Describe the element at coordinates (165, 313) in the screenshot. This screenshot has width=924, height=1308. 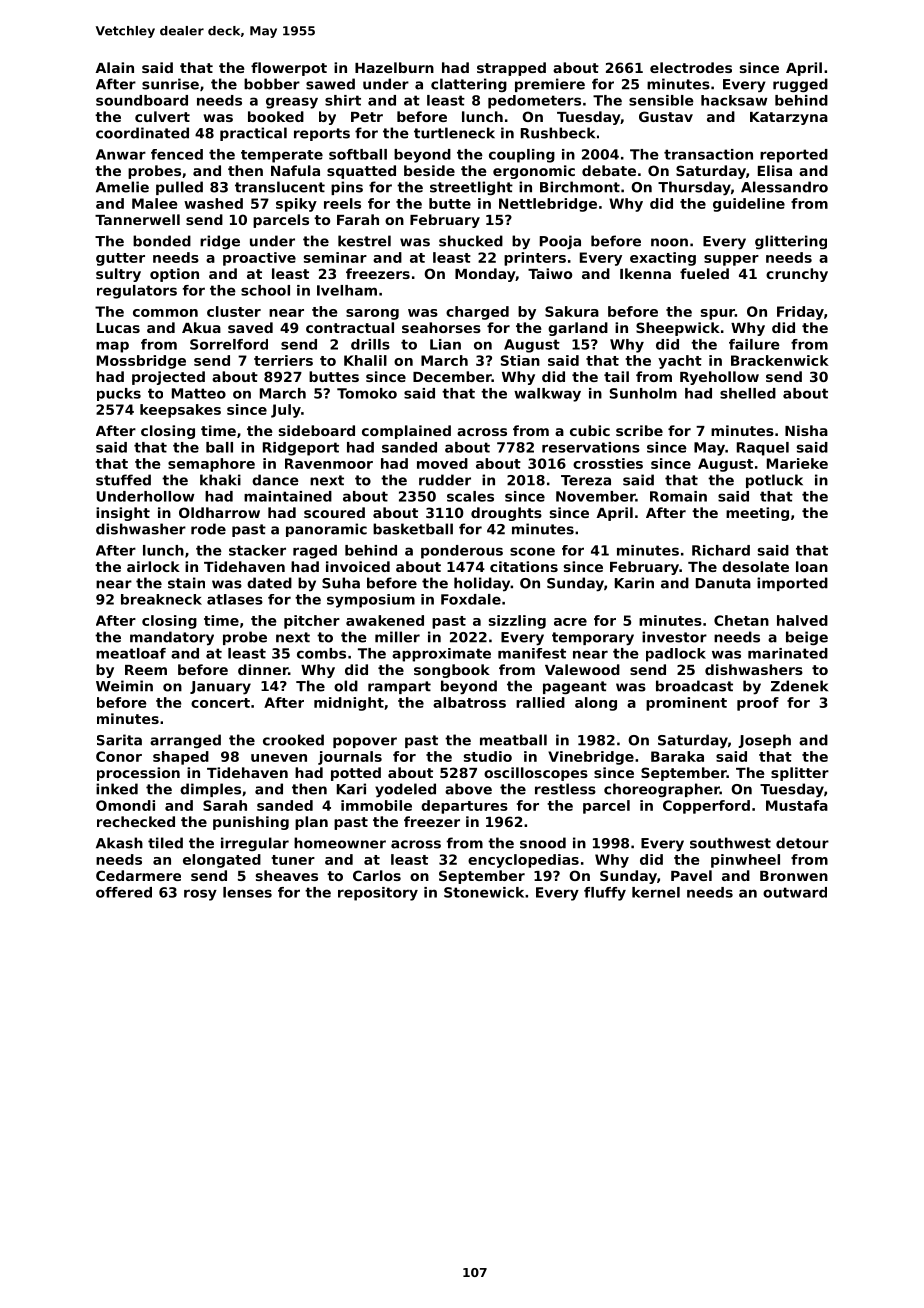
I see `common` at that location.
